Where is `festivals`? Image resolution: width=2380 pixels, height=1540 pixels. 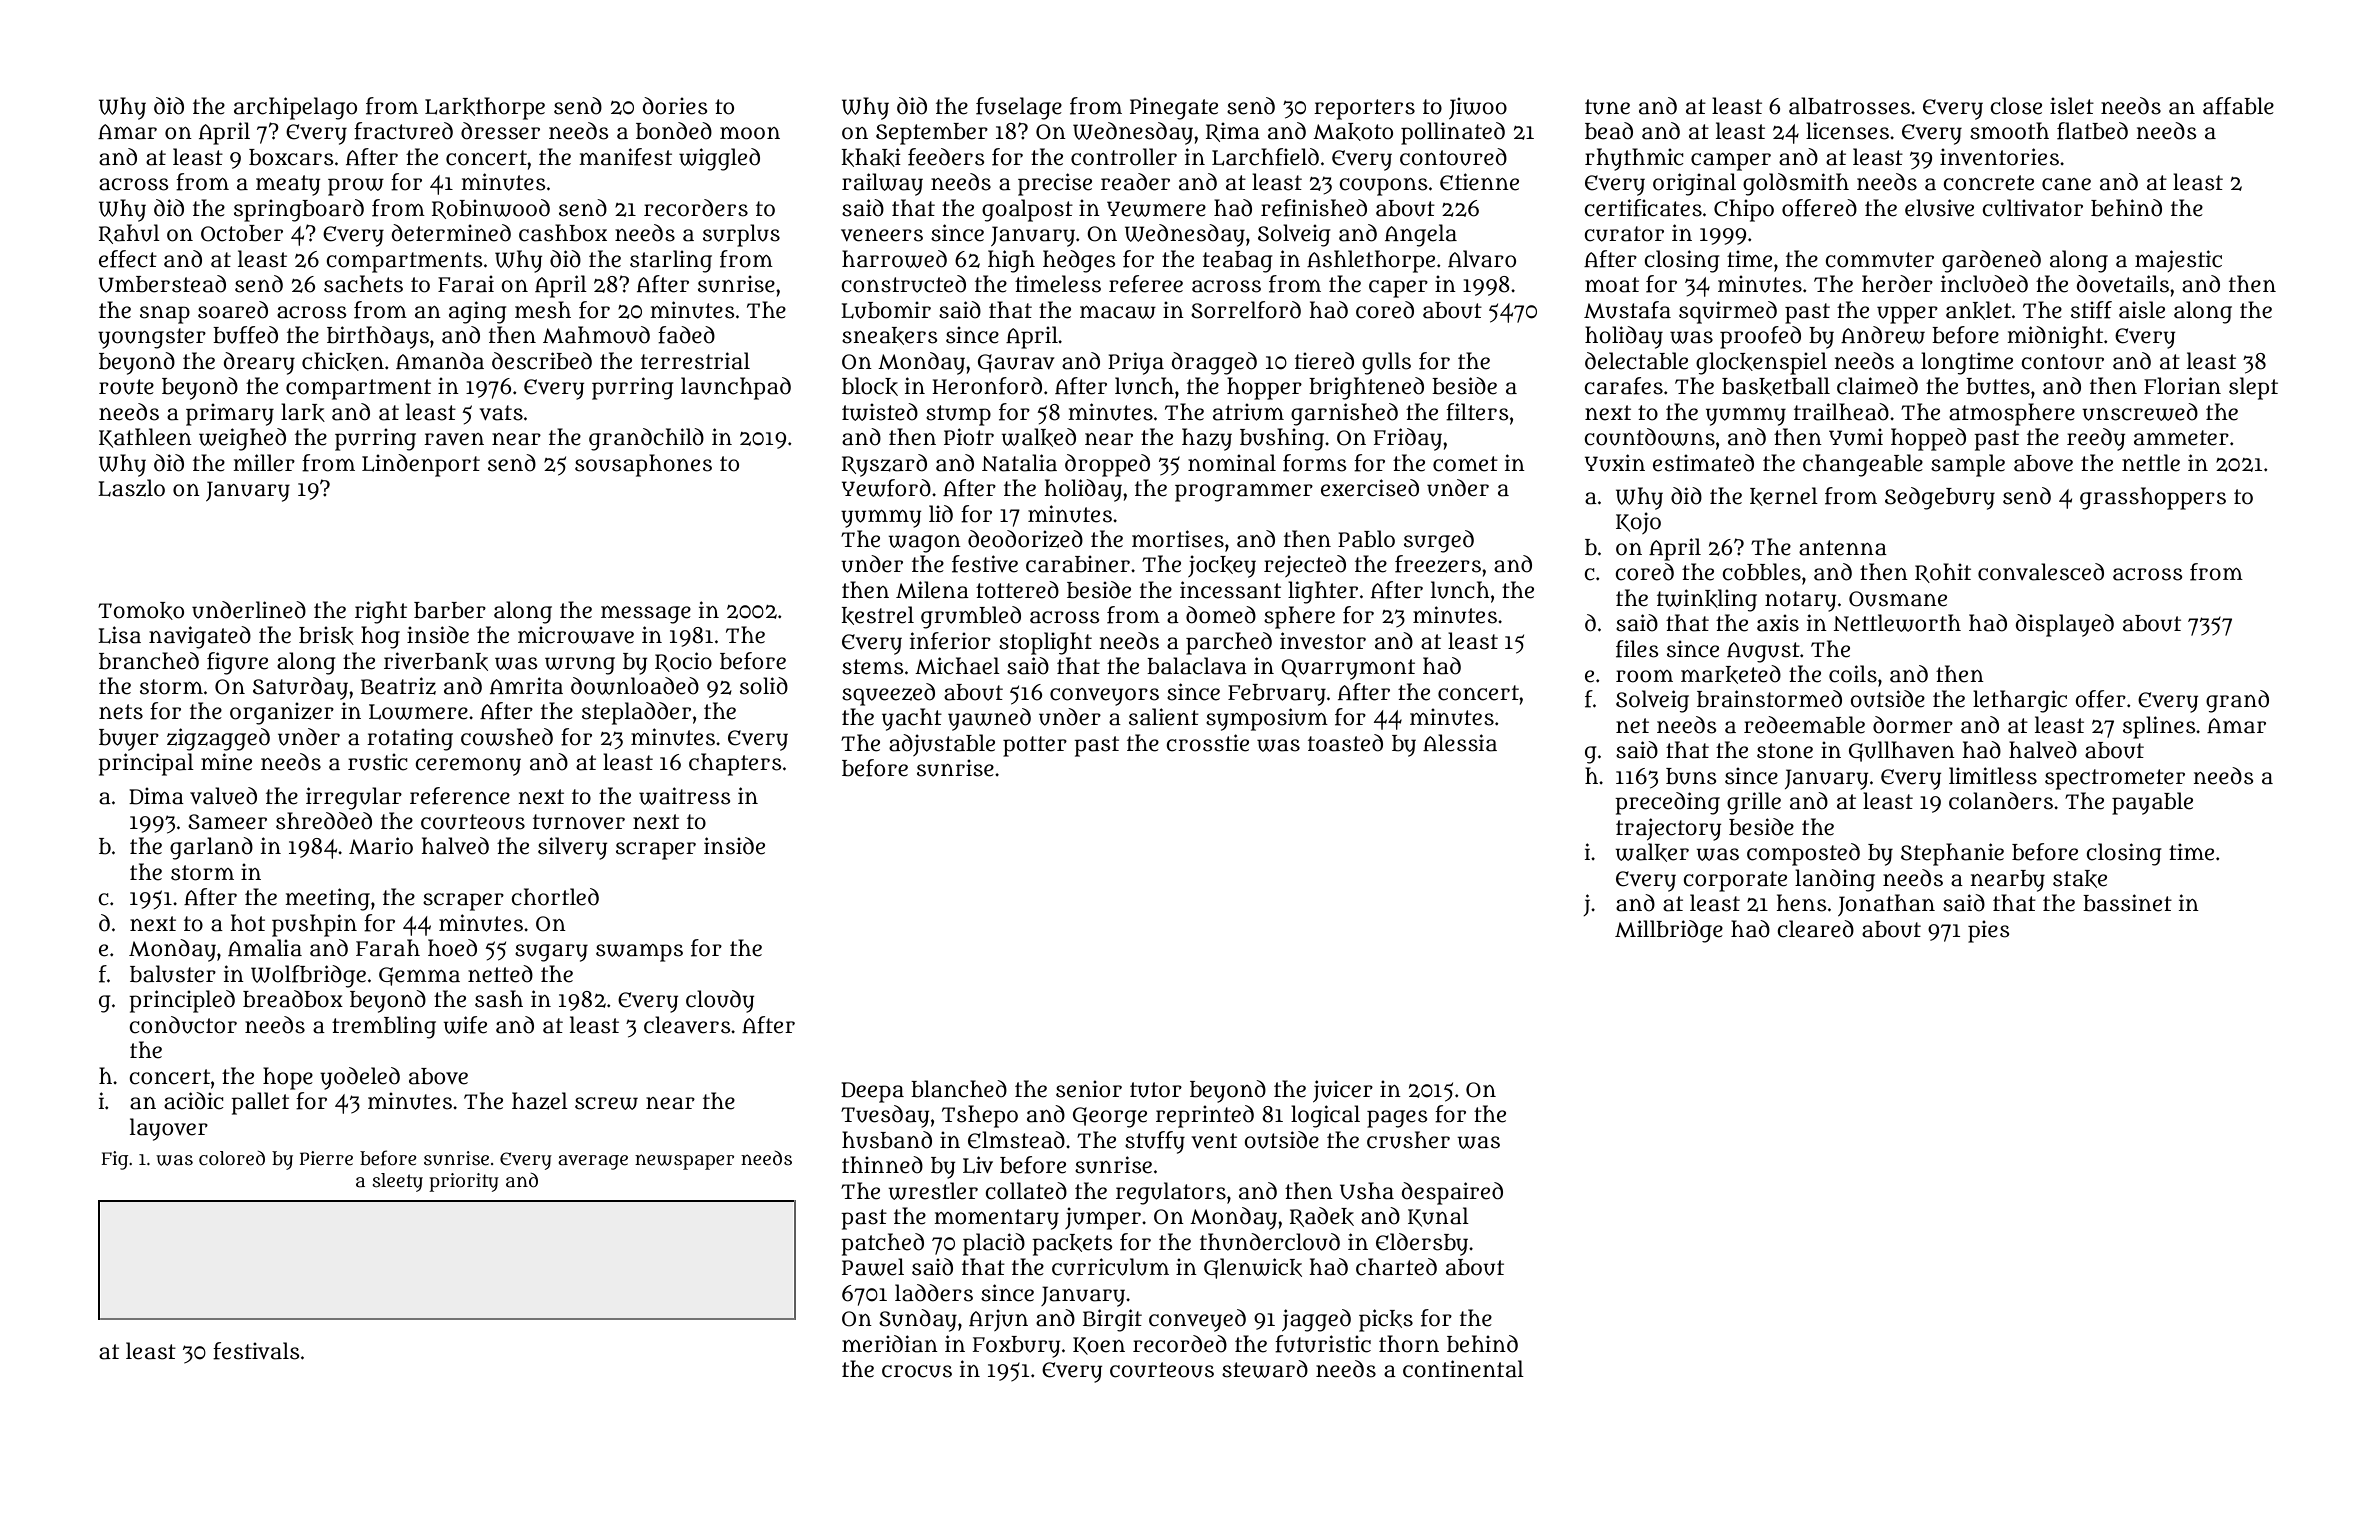
festivals is located at coordinates (256, 1351).
